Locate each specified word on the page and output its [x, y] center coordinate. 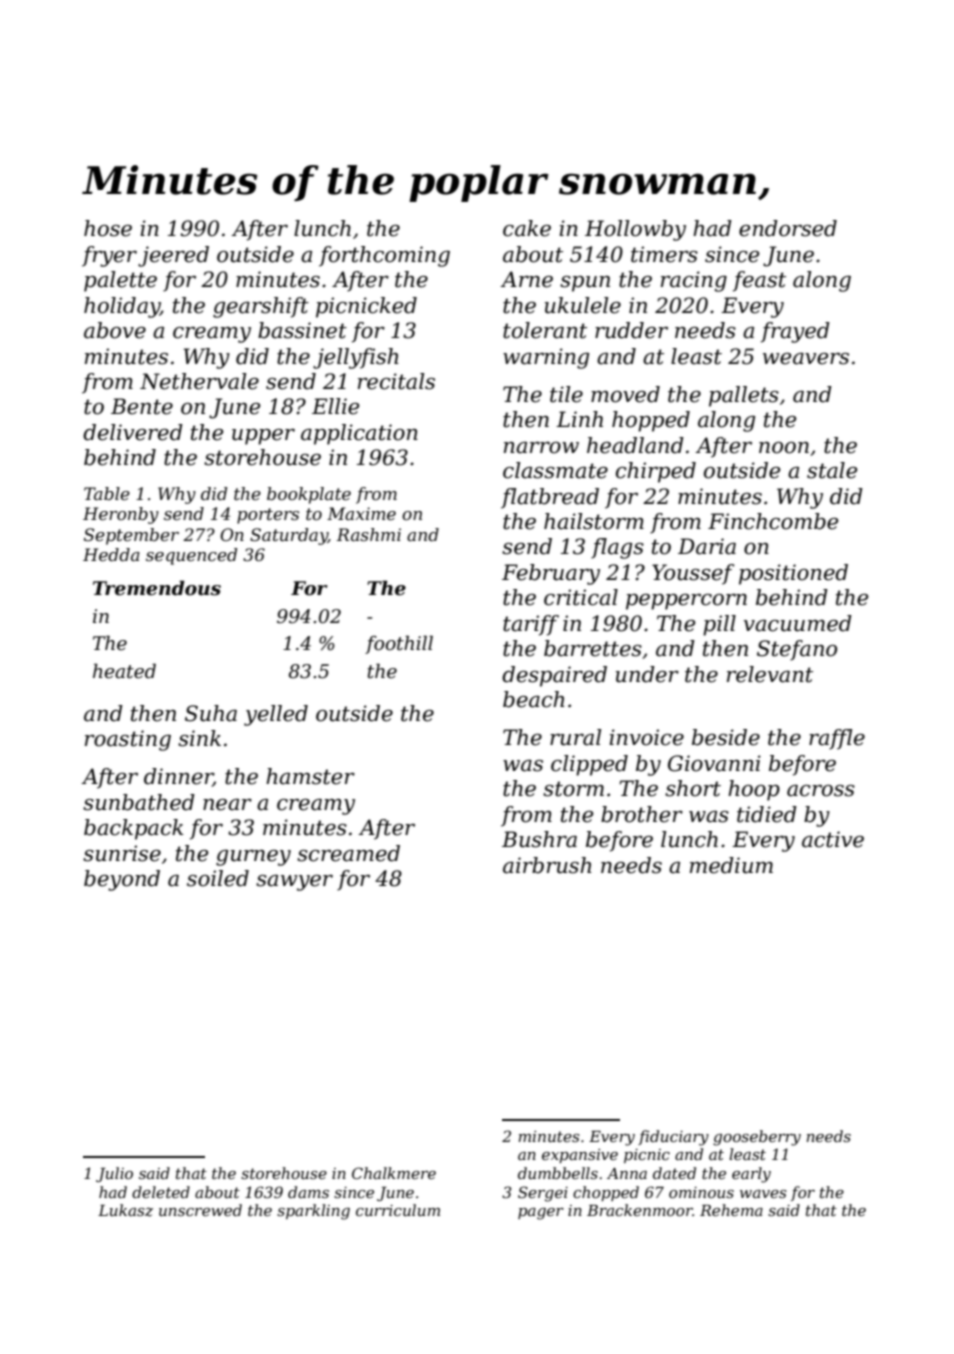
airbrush [547, 865]
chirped [656, 472]
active [833, 839]
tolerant [545, 330]
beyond [122, 880]
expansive [580, 1156]
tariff [531, 625]
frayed [795, 332]
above [115, 330]
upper [263, 437]
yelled [276, 715]
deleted [161, 1192]
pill [719, 625]
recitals [396, 381]
